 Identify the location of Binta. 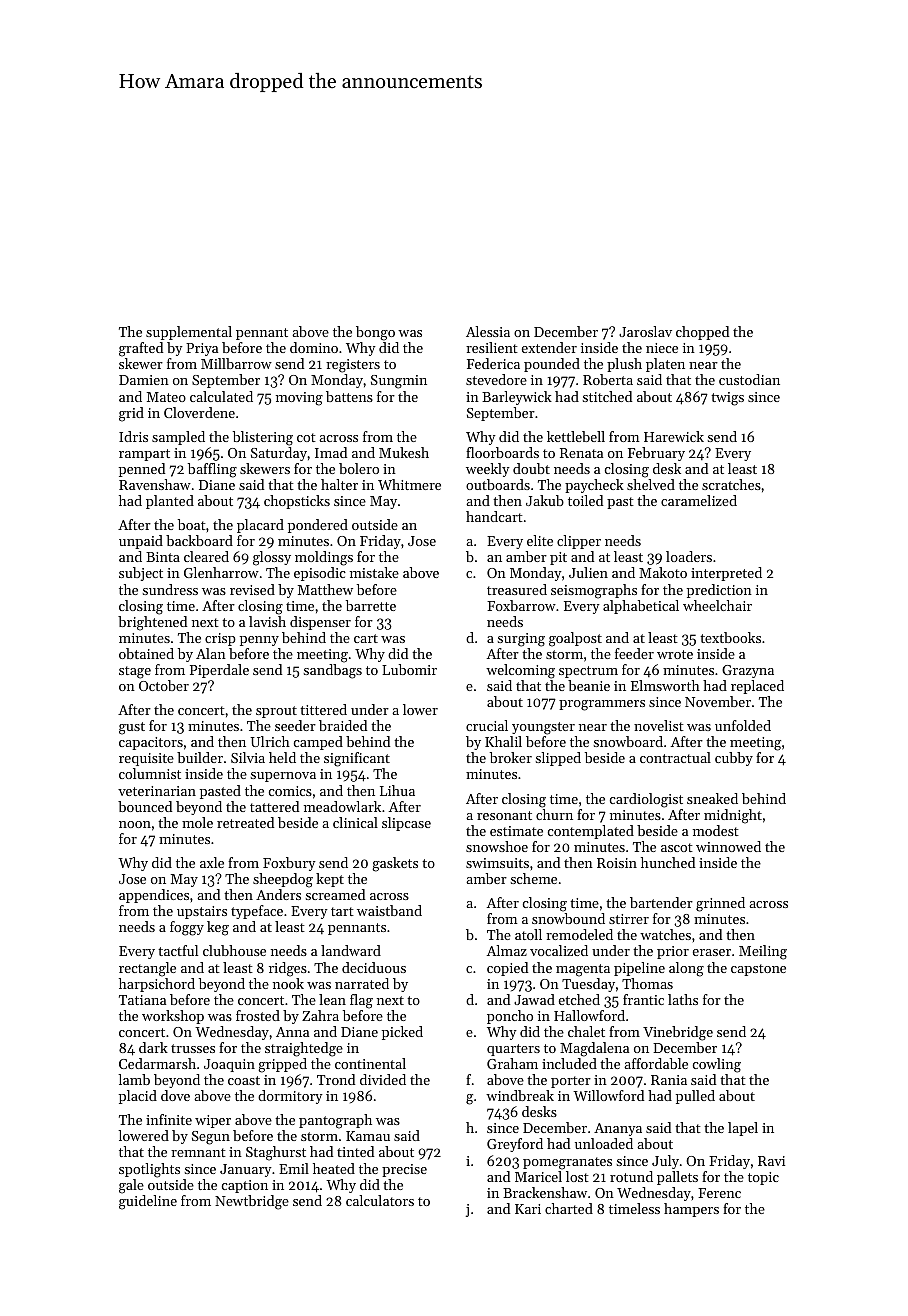
(163, 557).
